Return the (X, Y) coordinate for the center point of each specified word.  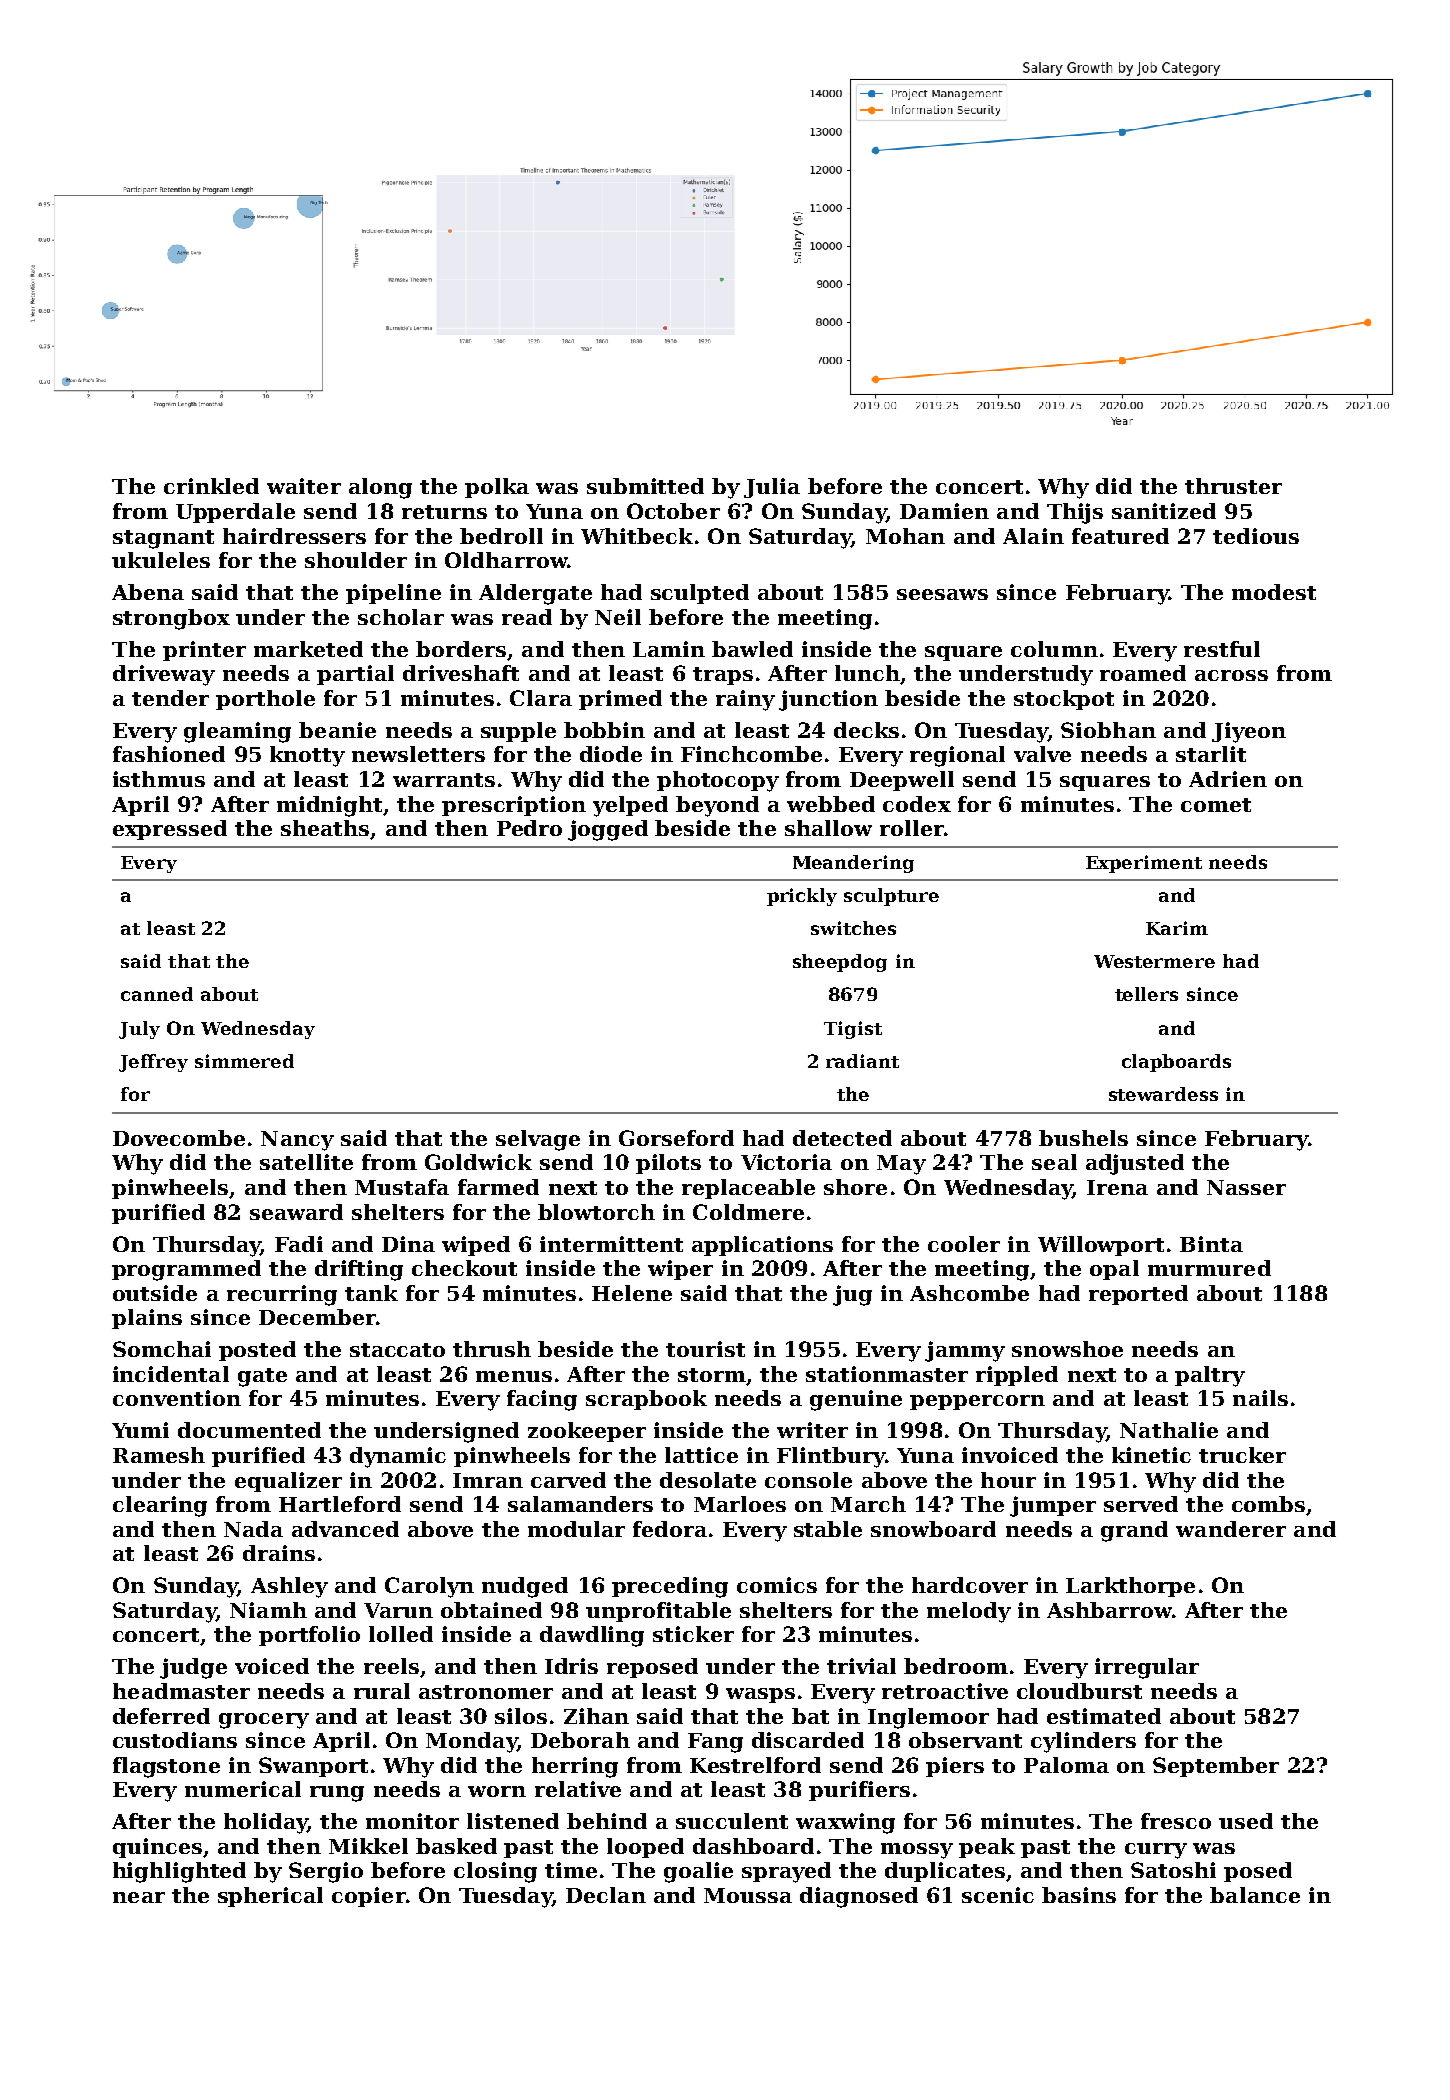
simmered (244, 1061)
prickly (802, 897)
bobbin (604, 730)
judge (193, 1668)
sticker (693, 1634)
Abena (148, 592)
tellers (1146, 994)
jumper (1053, 1506)
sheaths (325, 828)
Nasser (1246, 1187)
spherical (270, 1897)
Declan (606, 1895)
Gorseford (676, 1138)
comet (1216, 805)
